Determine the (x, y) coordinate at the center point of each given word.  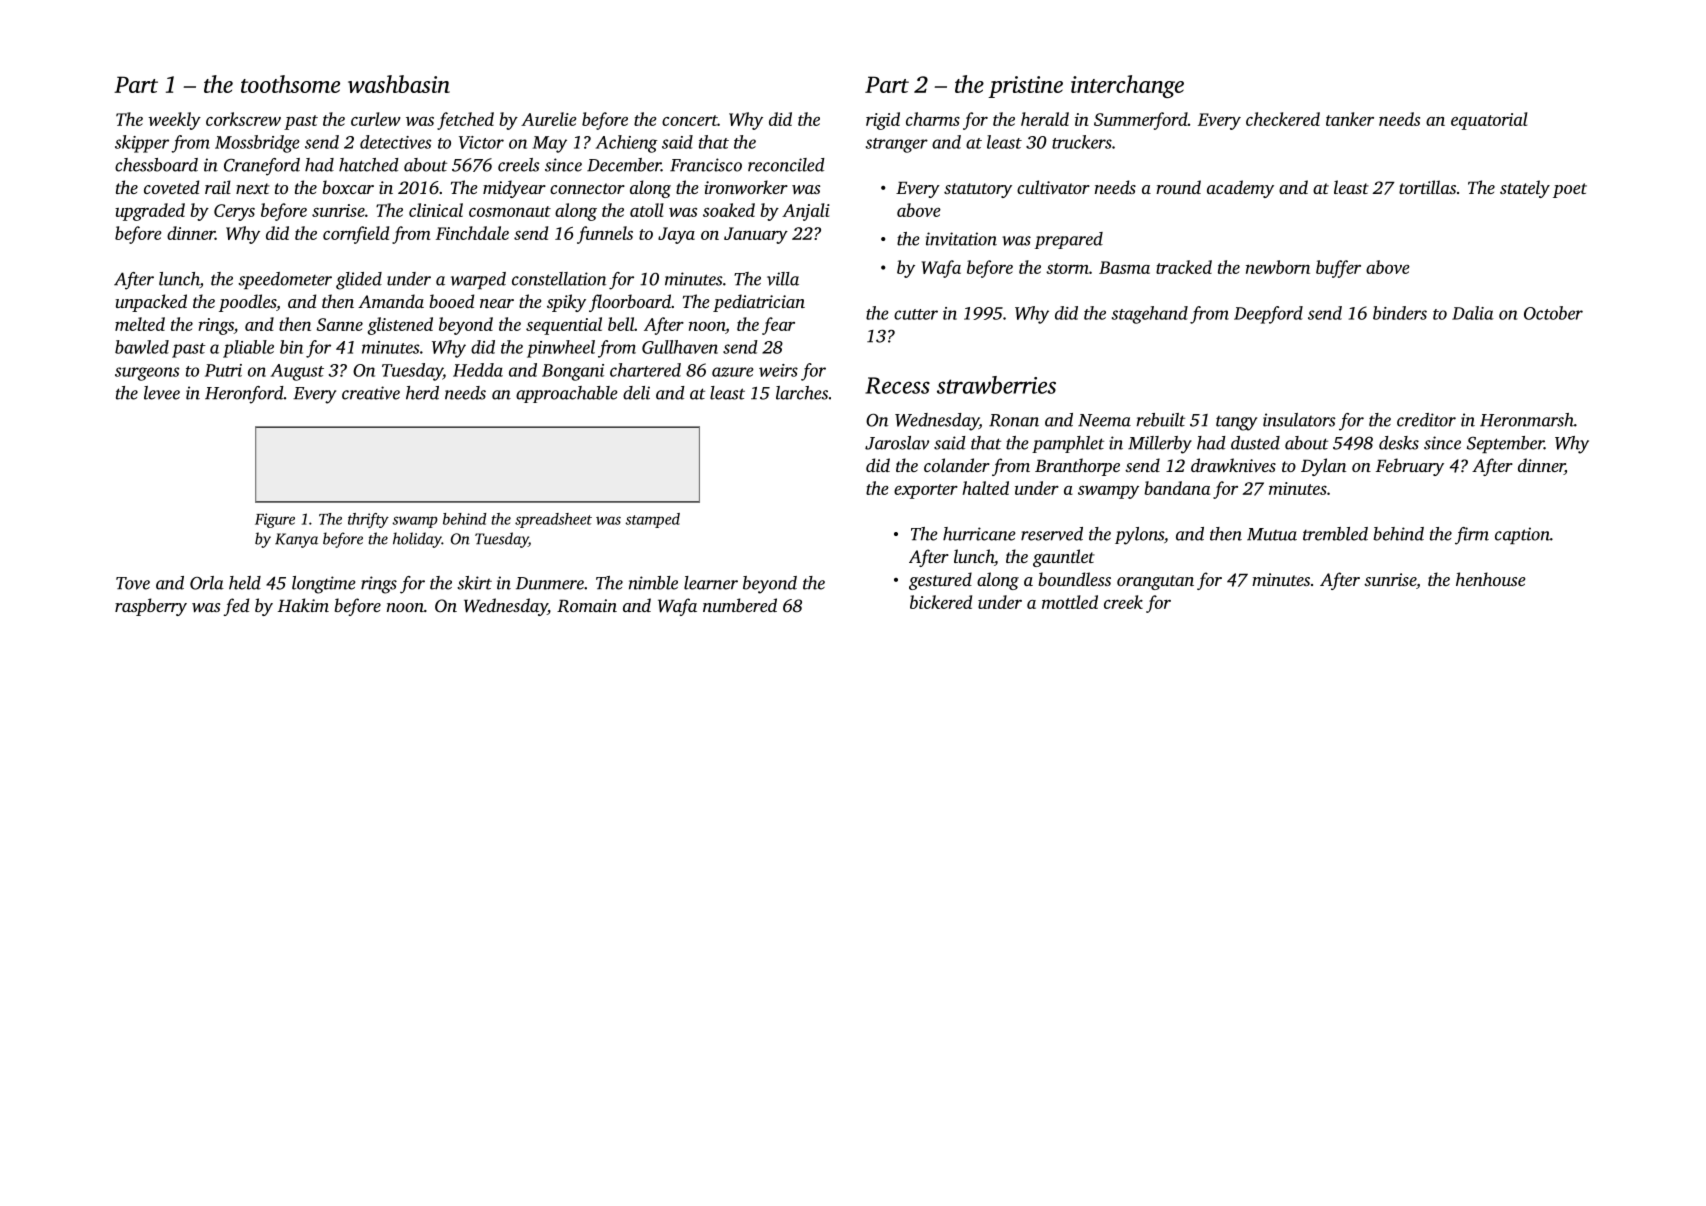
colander (957, 465)
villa (783, 279)
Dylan (1323, 467)
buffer (1338, 269)
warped (478, 280)
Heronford (244, 395)
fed (236, 607)
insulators (1299, 420)
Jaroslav (897, 443)
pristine (1025, 87)
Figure (275, 520)
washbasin (399, 84)
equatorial (1489, 121)
